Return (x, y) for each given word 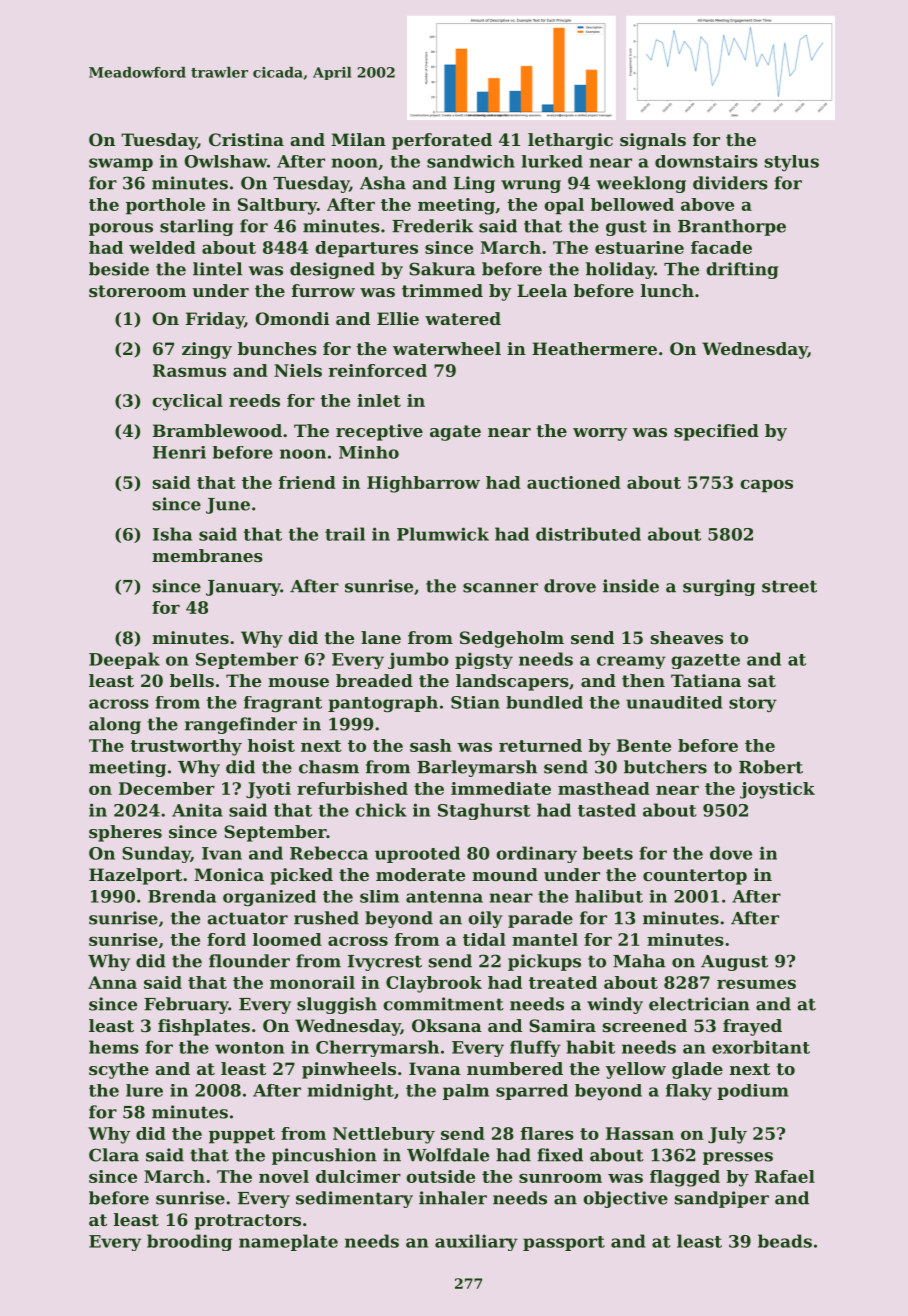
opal (564, 206)
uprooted (417, 854)
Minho (369, 452)
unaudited (674, 702)
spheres (125, 833)
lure (144, 1090)
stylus (792, 163)
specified (716, 432)
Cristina (246, 139)
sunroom (560, 1178)
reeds (254, 400)
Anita (197, 810)
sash (431, 745)
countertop (695, 877)
